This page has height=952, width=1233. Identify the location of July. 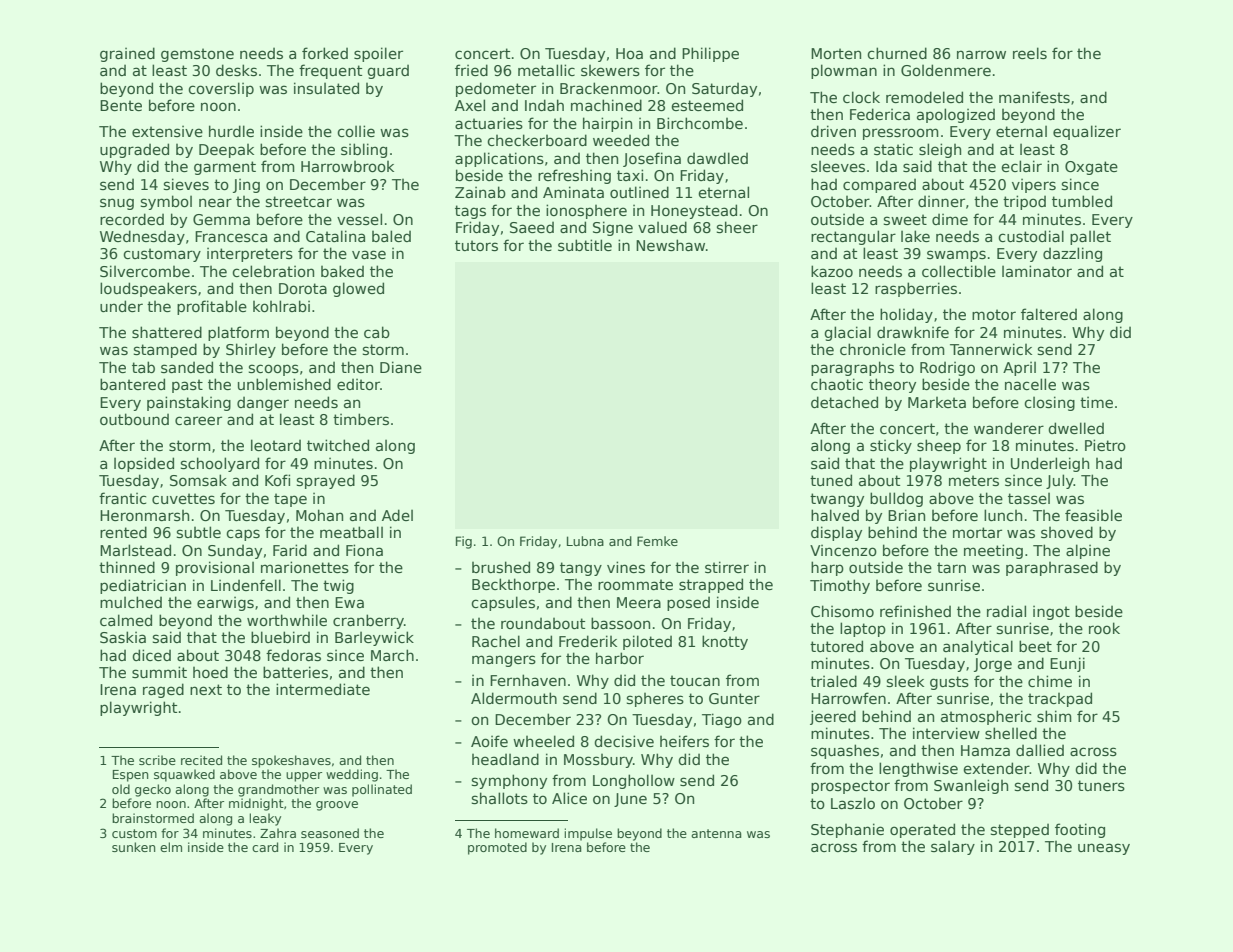
(1060, 481).
